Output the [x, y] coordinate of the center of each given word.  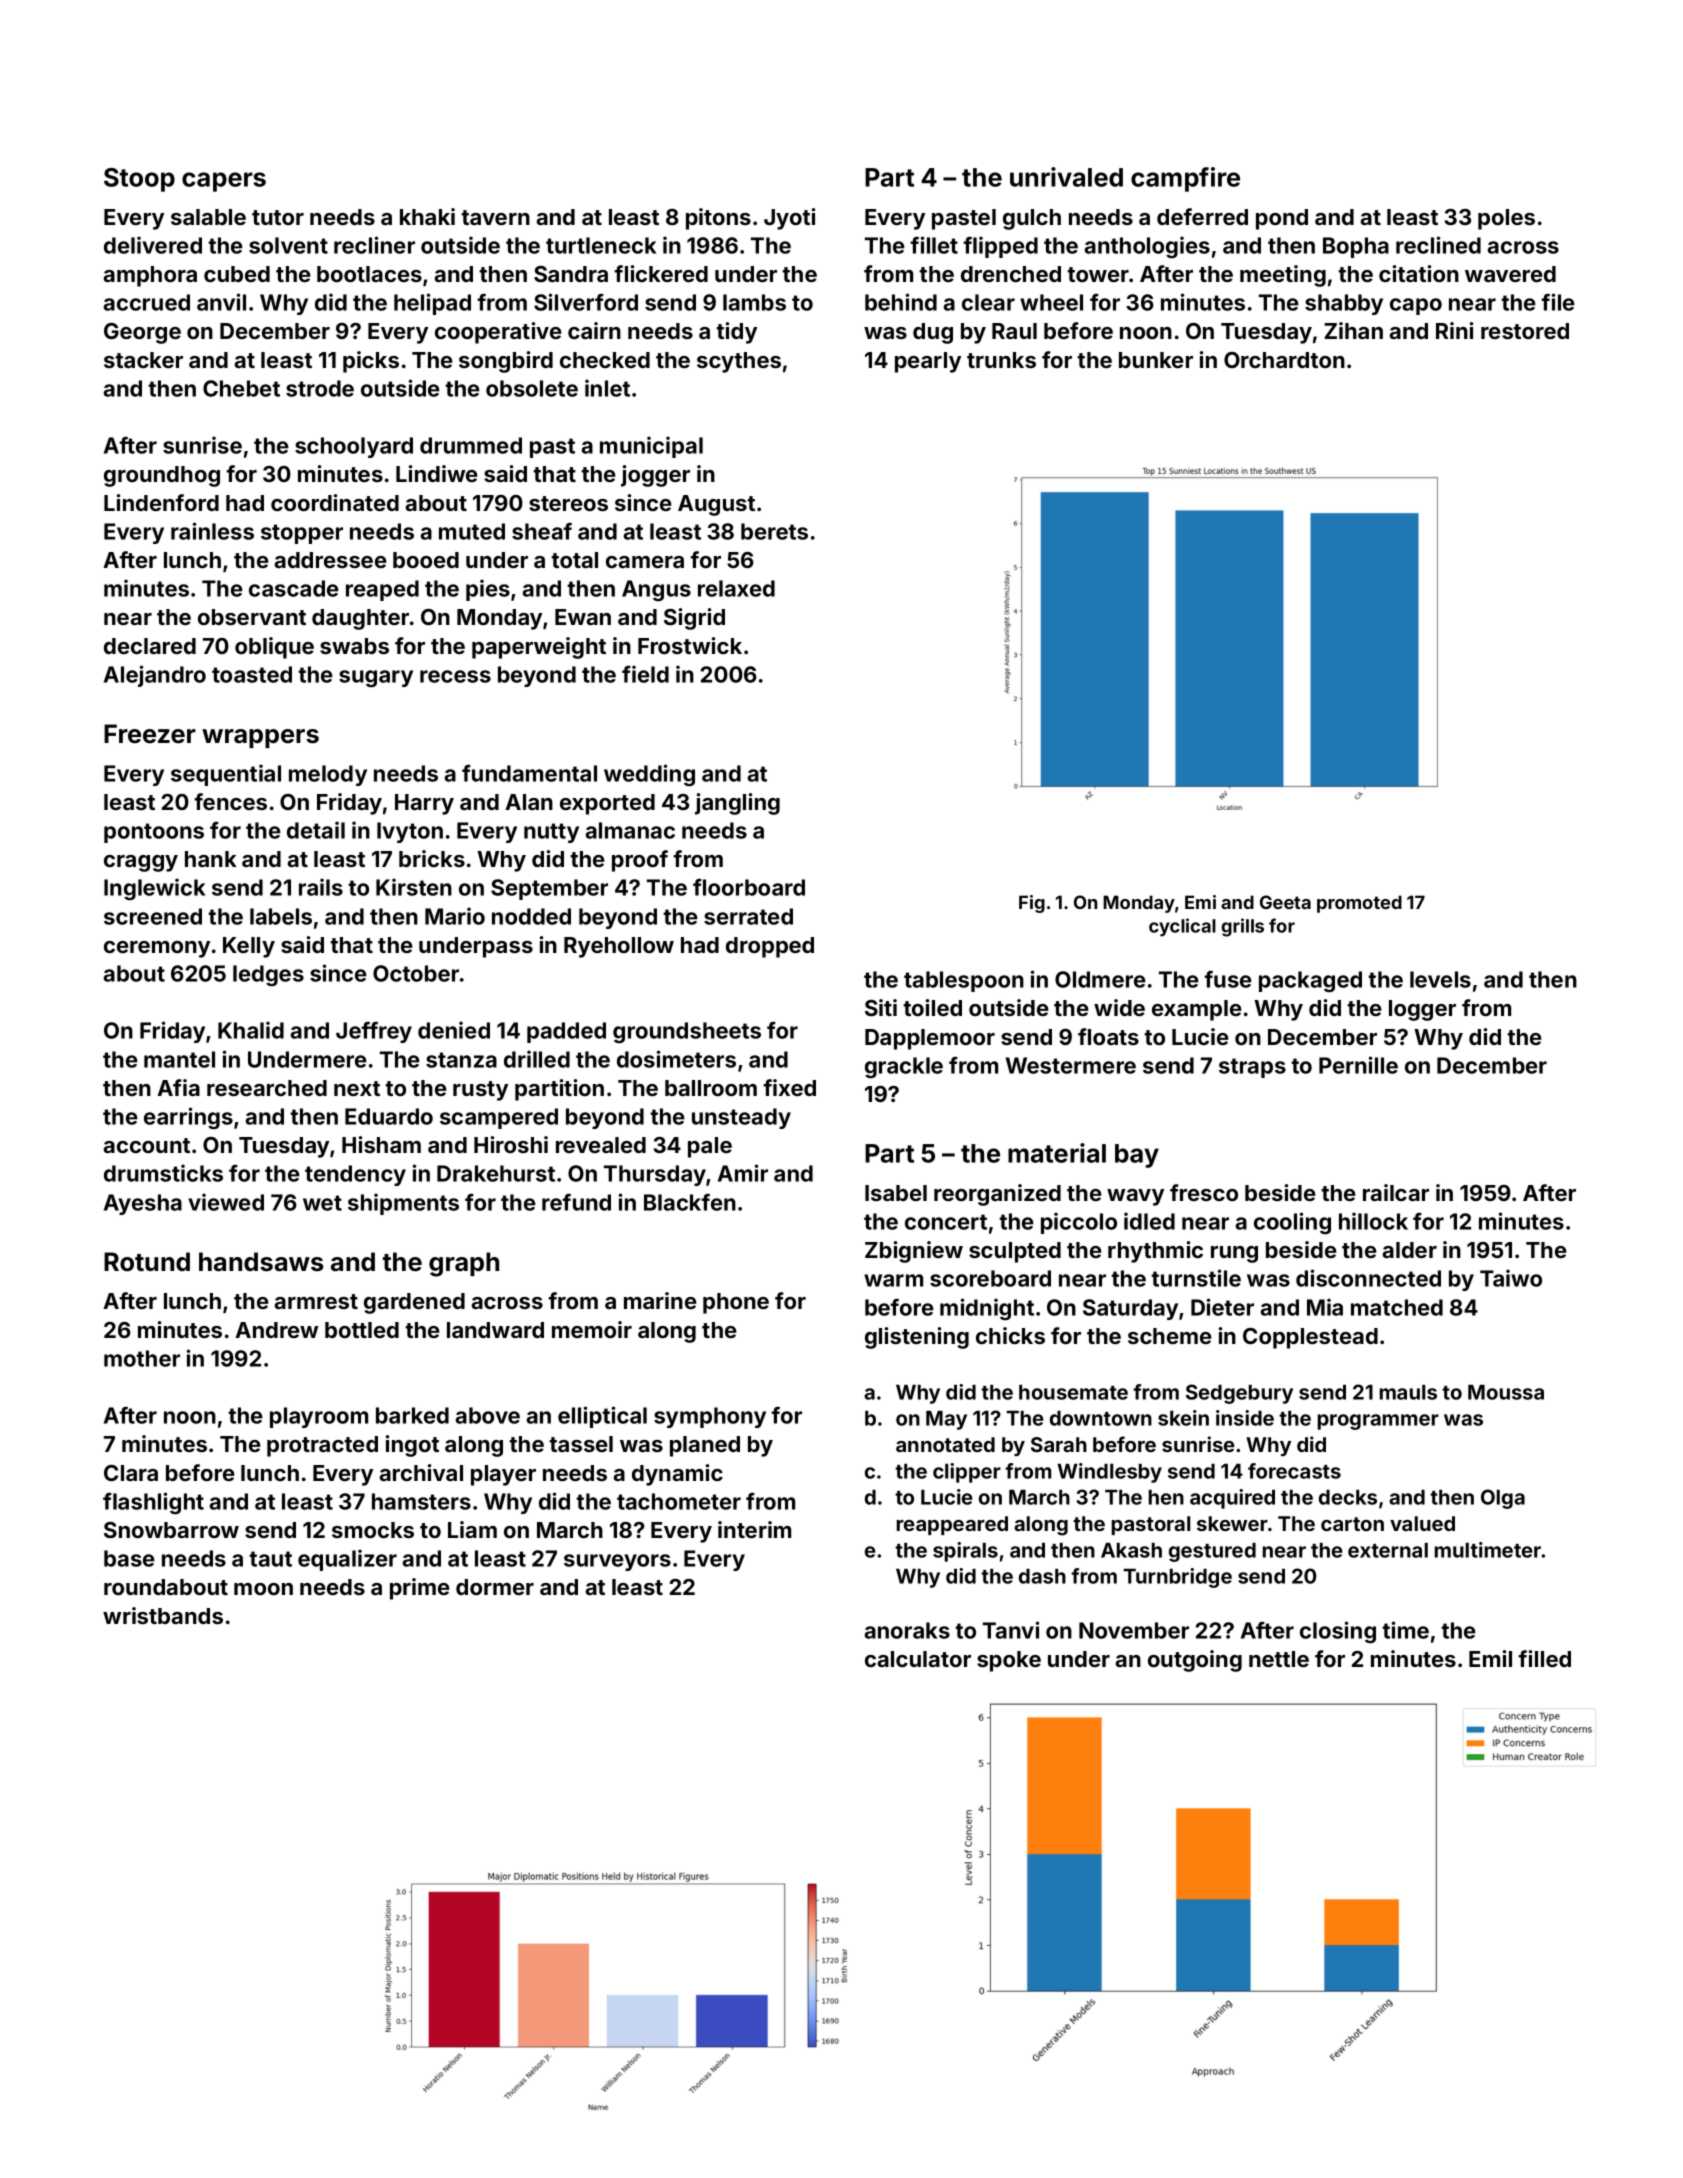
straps [1252, 1068]
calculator [918, 1659]
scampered [499, 1118]
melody [328, 775]
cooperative [498, 333]
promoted [1359, 904]
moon [263, 1589]
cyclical [1182, 927]
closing [1338, 1632]
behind [901, 302]
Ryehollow [619, 947]
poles [1506, 219]
